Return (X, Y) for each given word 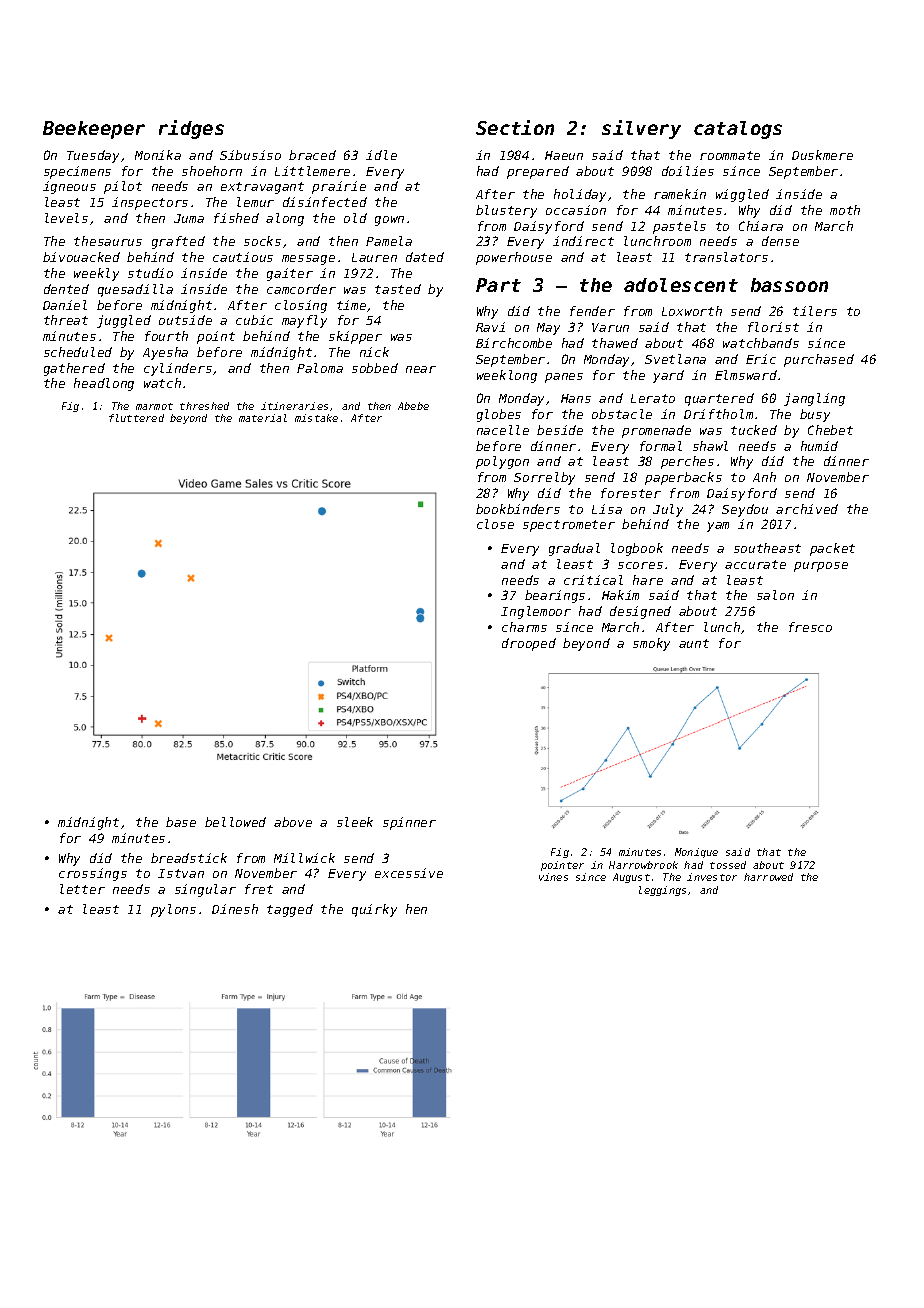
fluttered (136, 418)
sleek (355, 822)
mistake (316, 418)
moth (845, 210)
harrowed (768, 877)
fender (592, 311)
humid (819, 446)
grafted (178, 242)
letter (82, 889)
